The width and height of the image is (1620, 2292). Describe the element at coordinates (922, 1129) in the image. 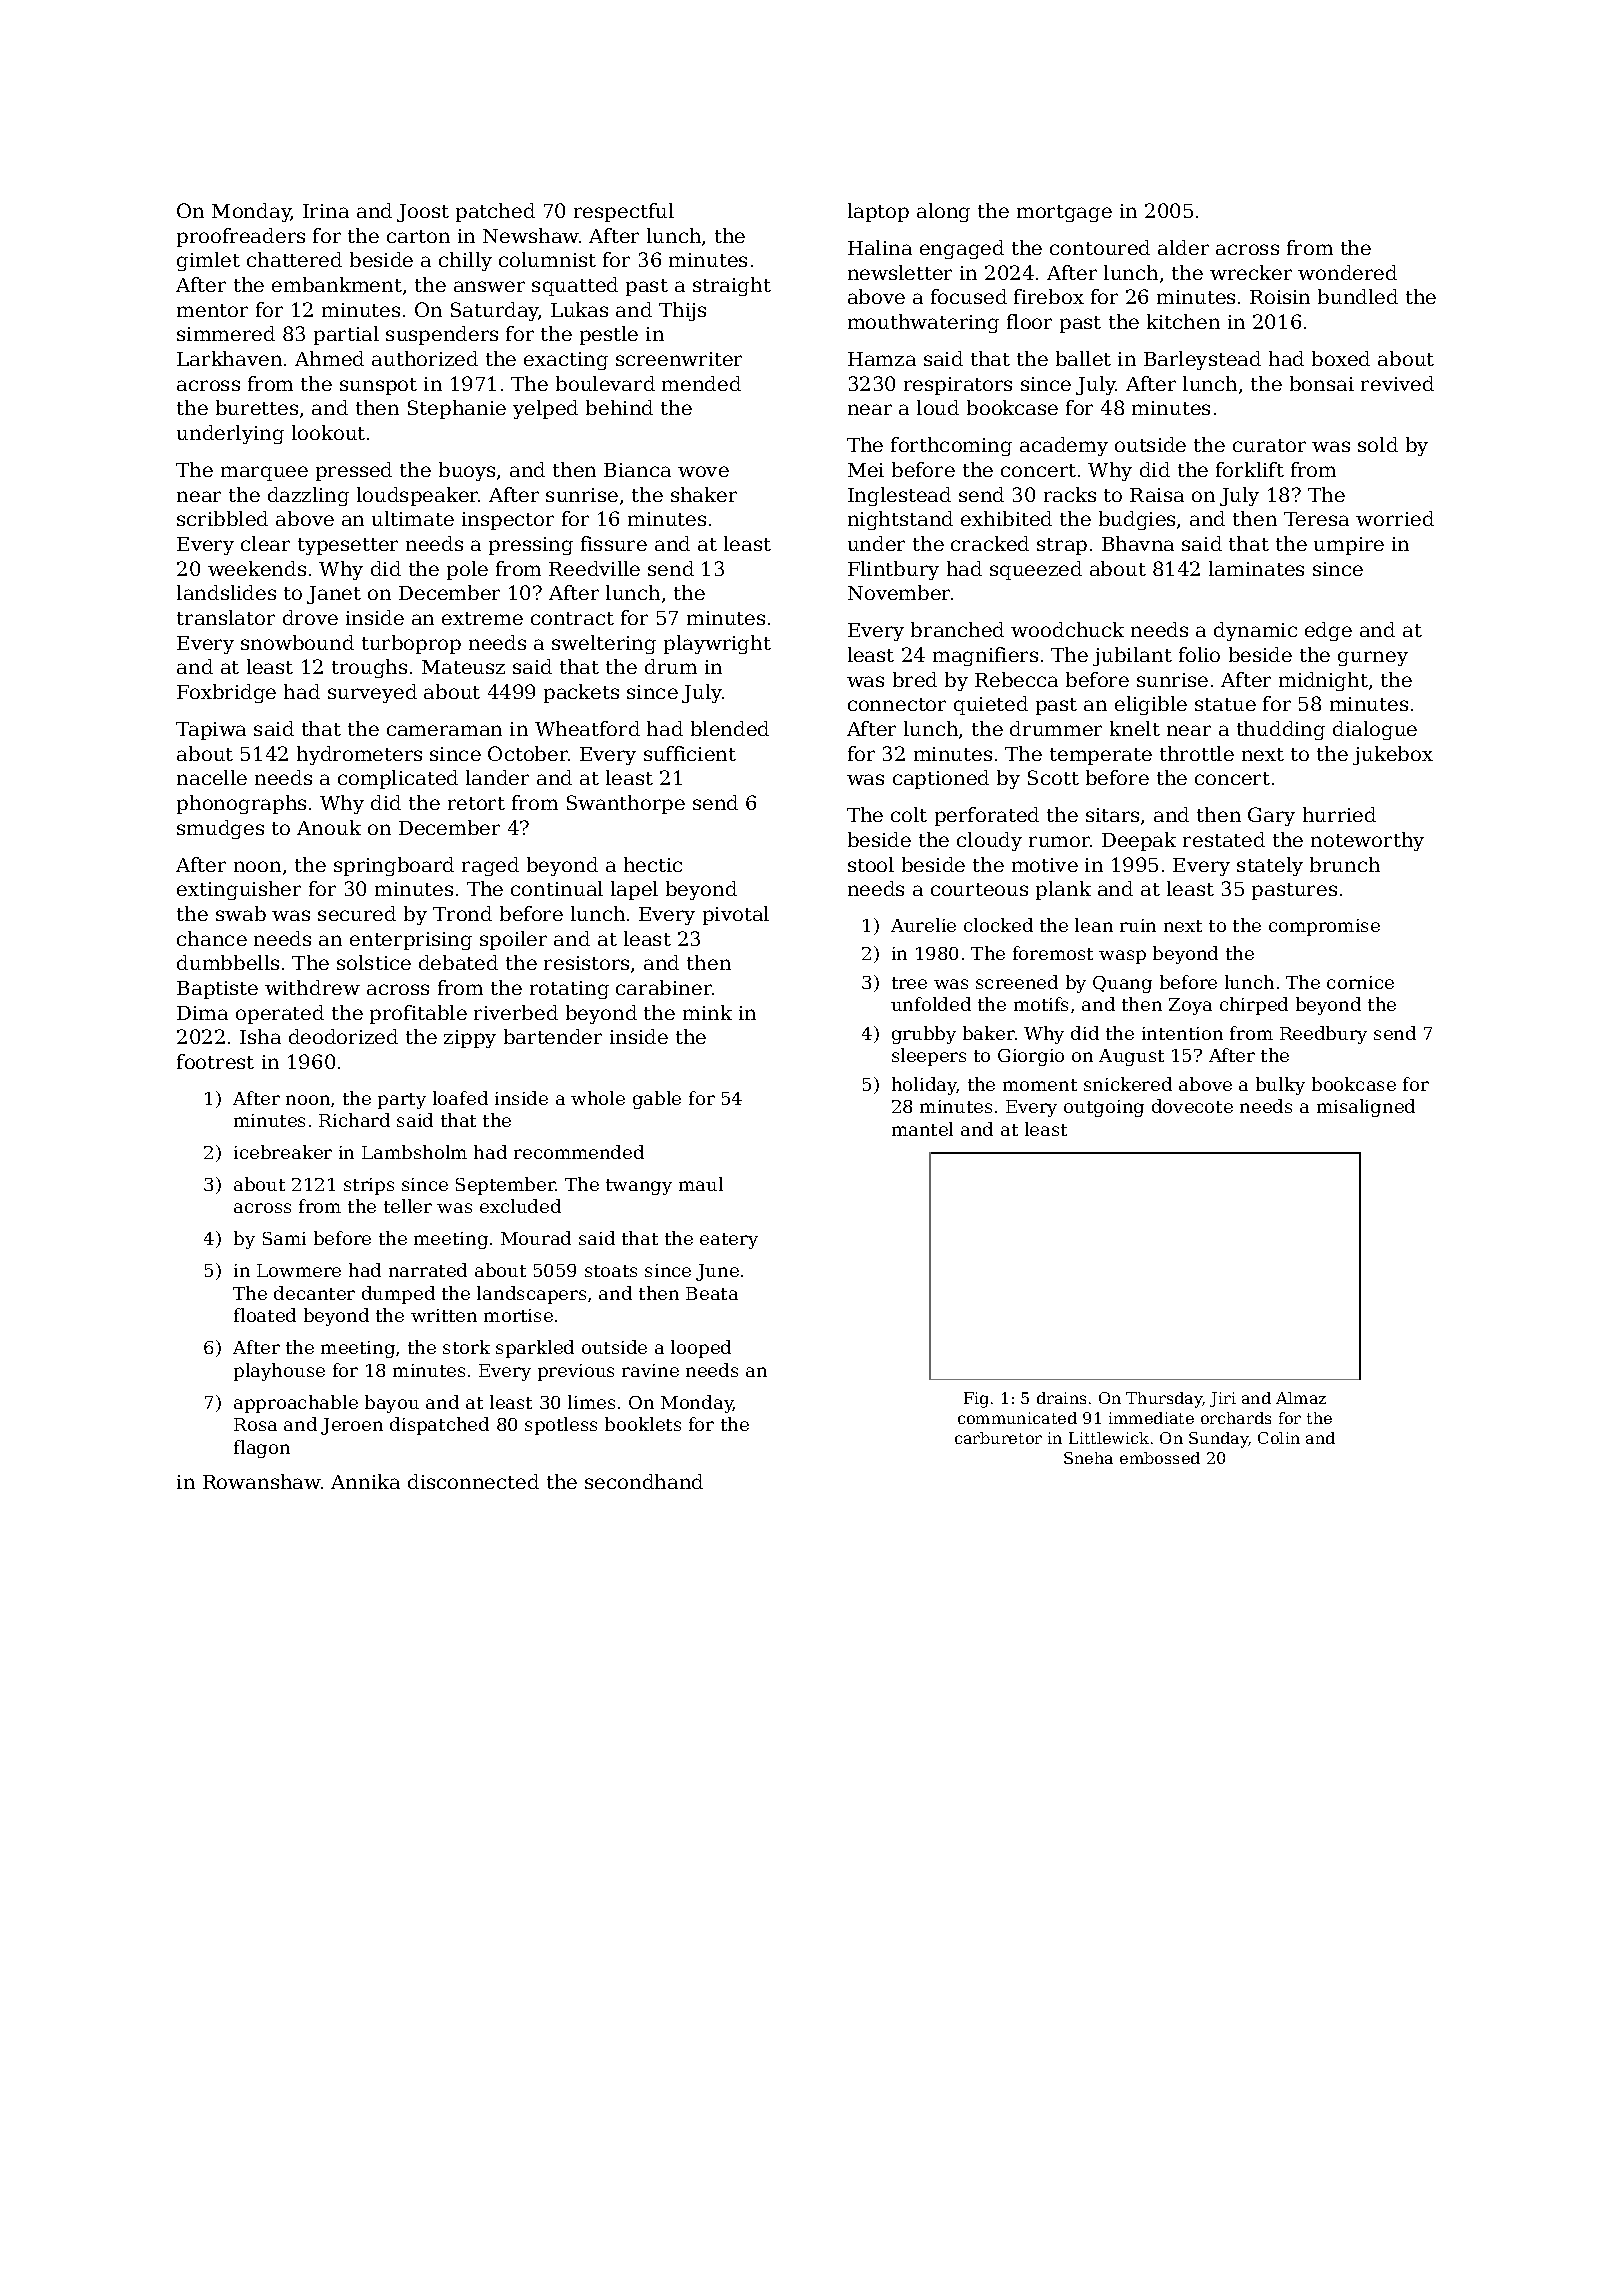

I see `mantel` at that location.
